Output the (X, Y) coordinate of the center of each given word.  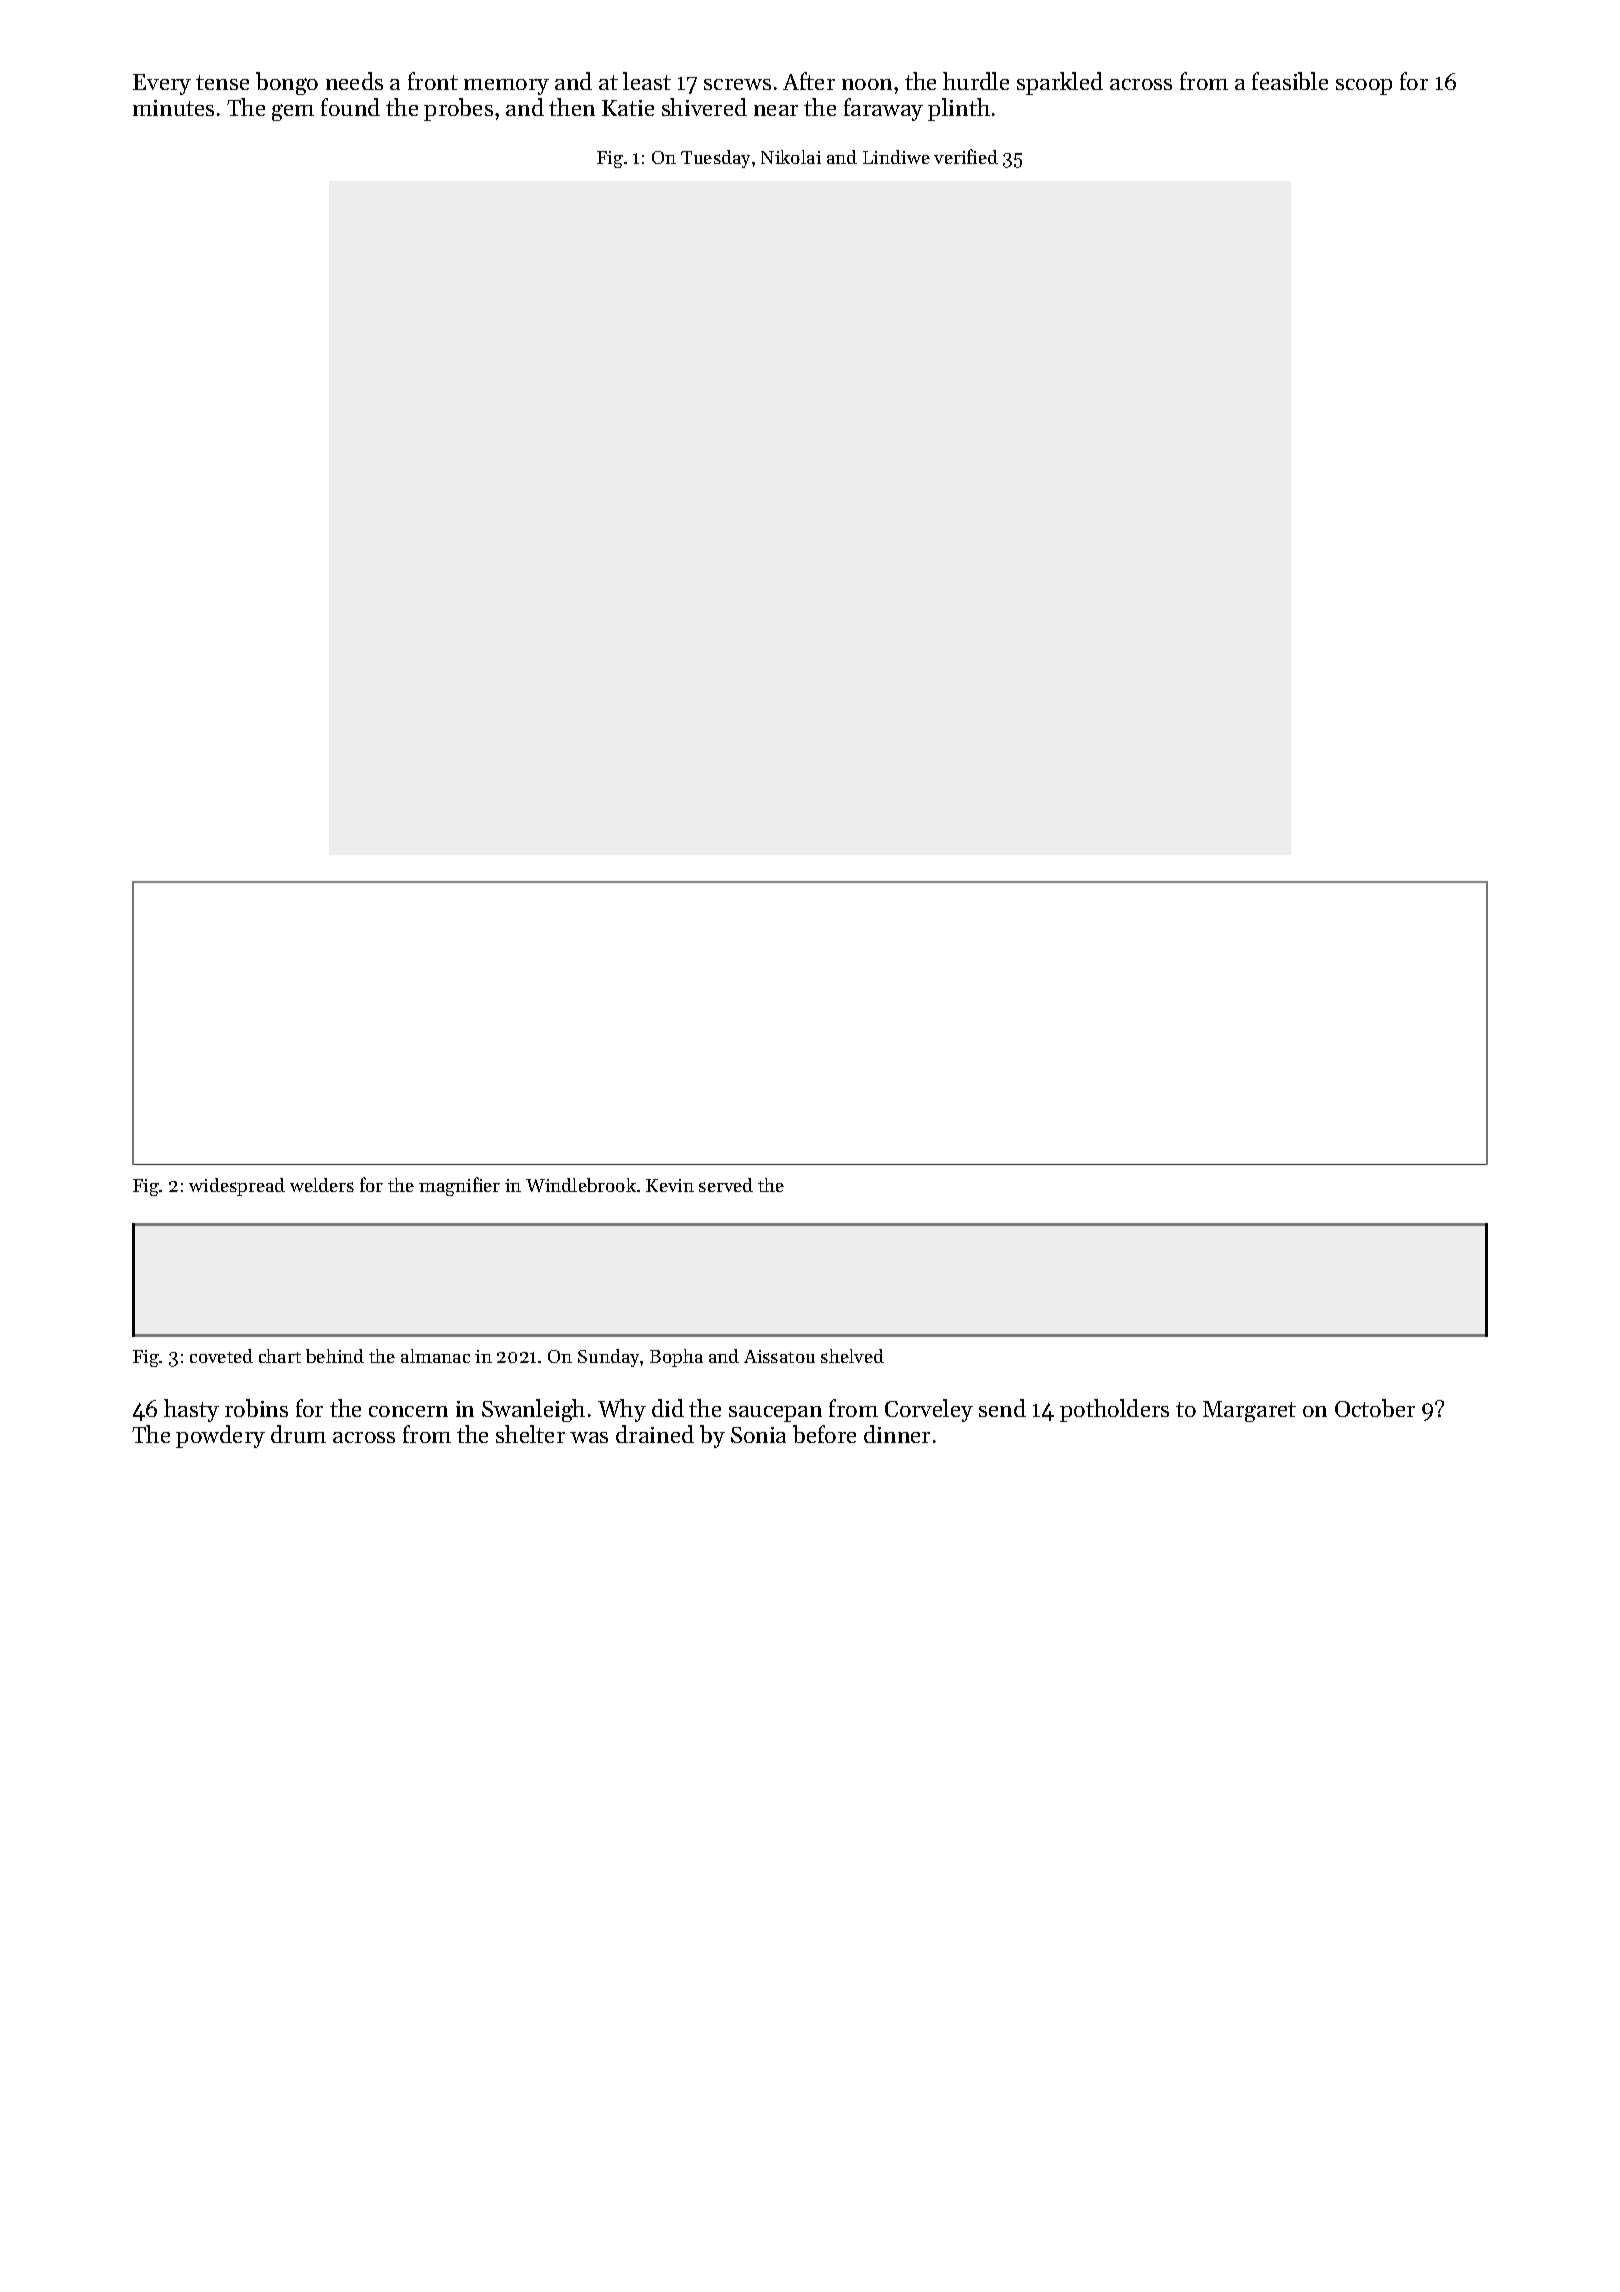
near (776, 110)
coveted (221, 1356)
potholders (1114, 1410)
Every (162, 84)
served (726, 1185)
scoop (1364, 87)
